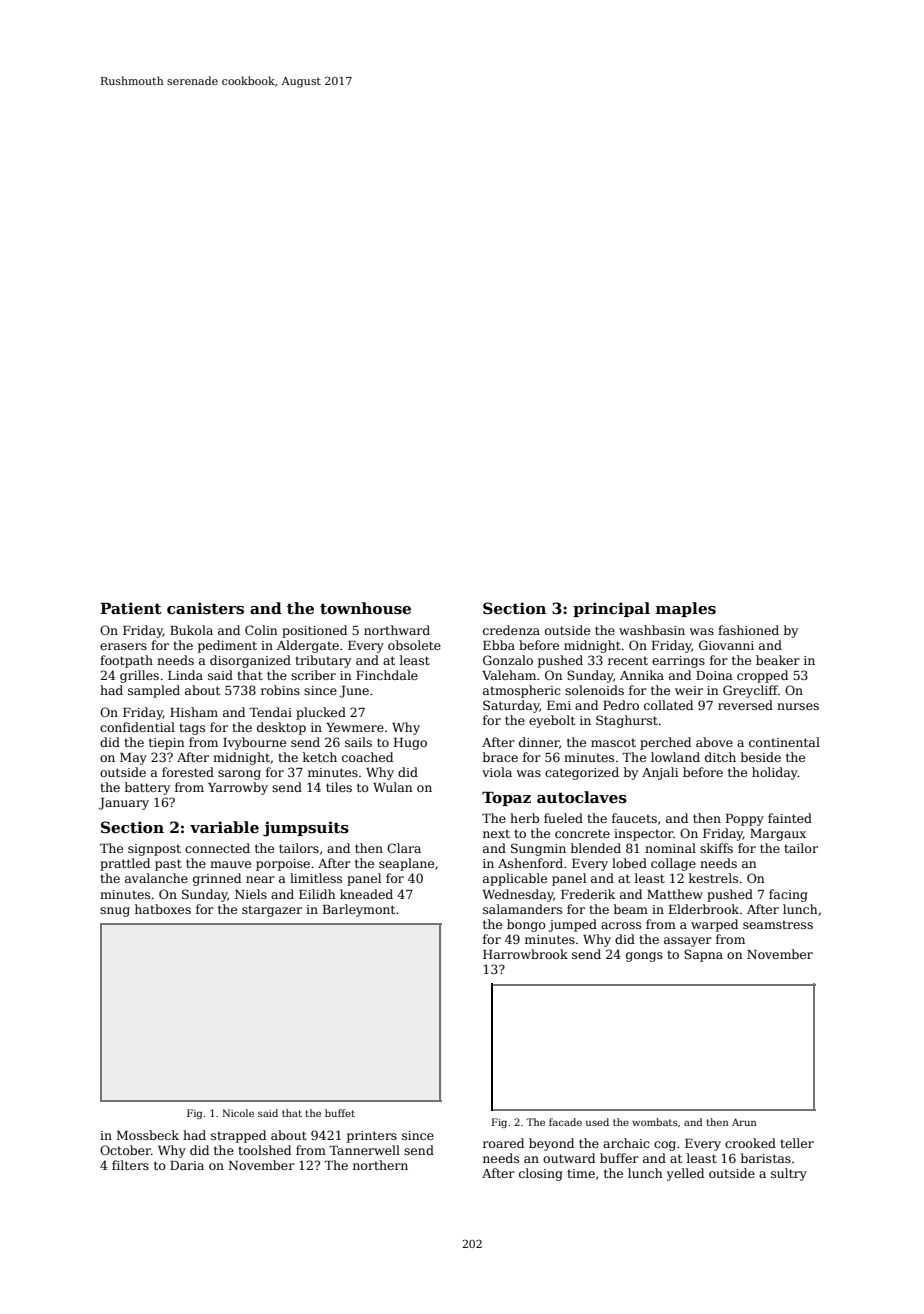 This image has width=924, height=1314. I want to click on credenza, so click(511, 630).
